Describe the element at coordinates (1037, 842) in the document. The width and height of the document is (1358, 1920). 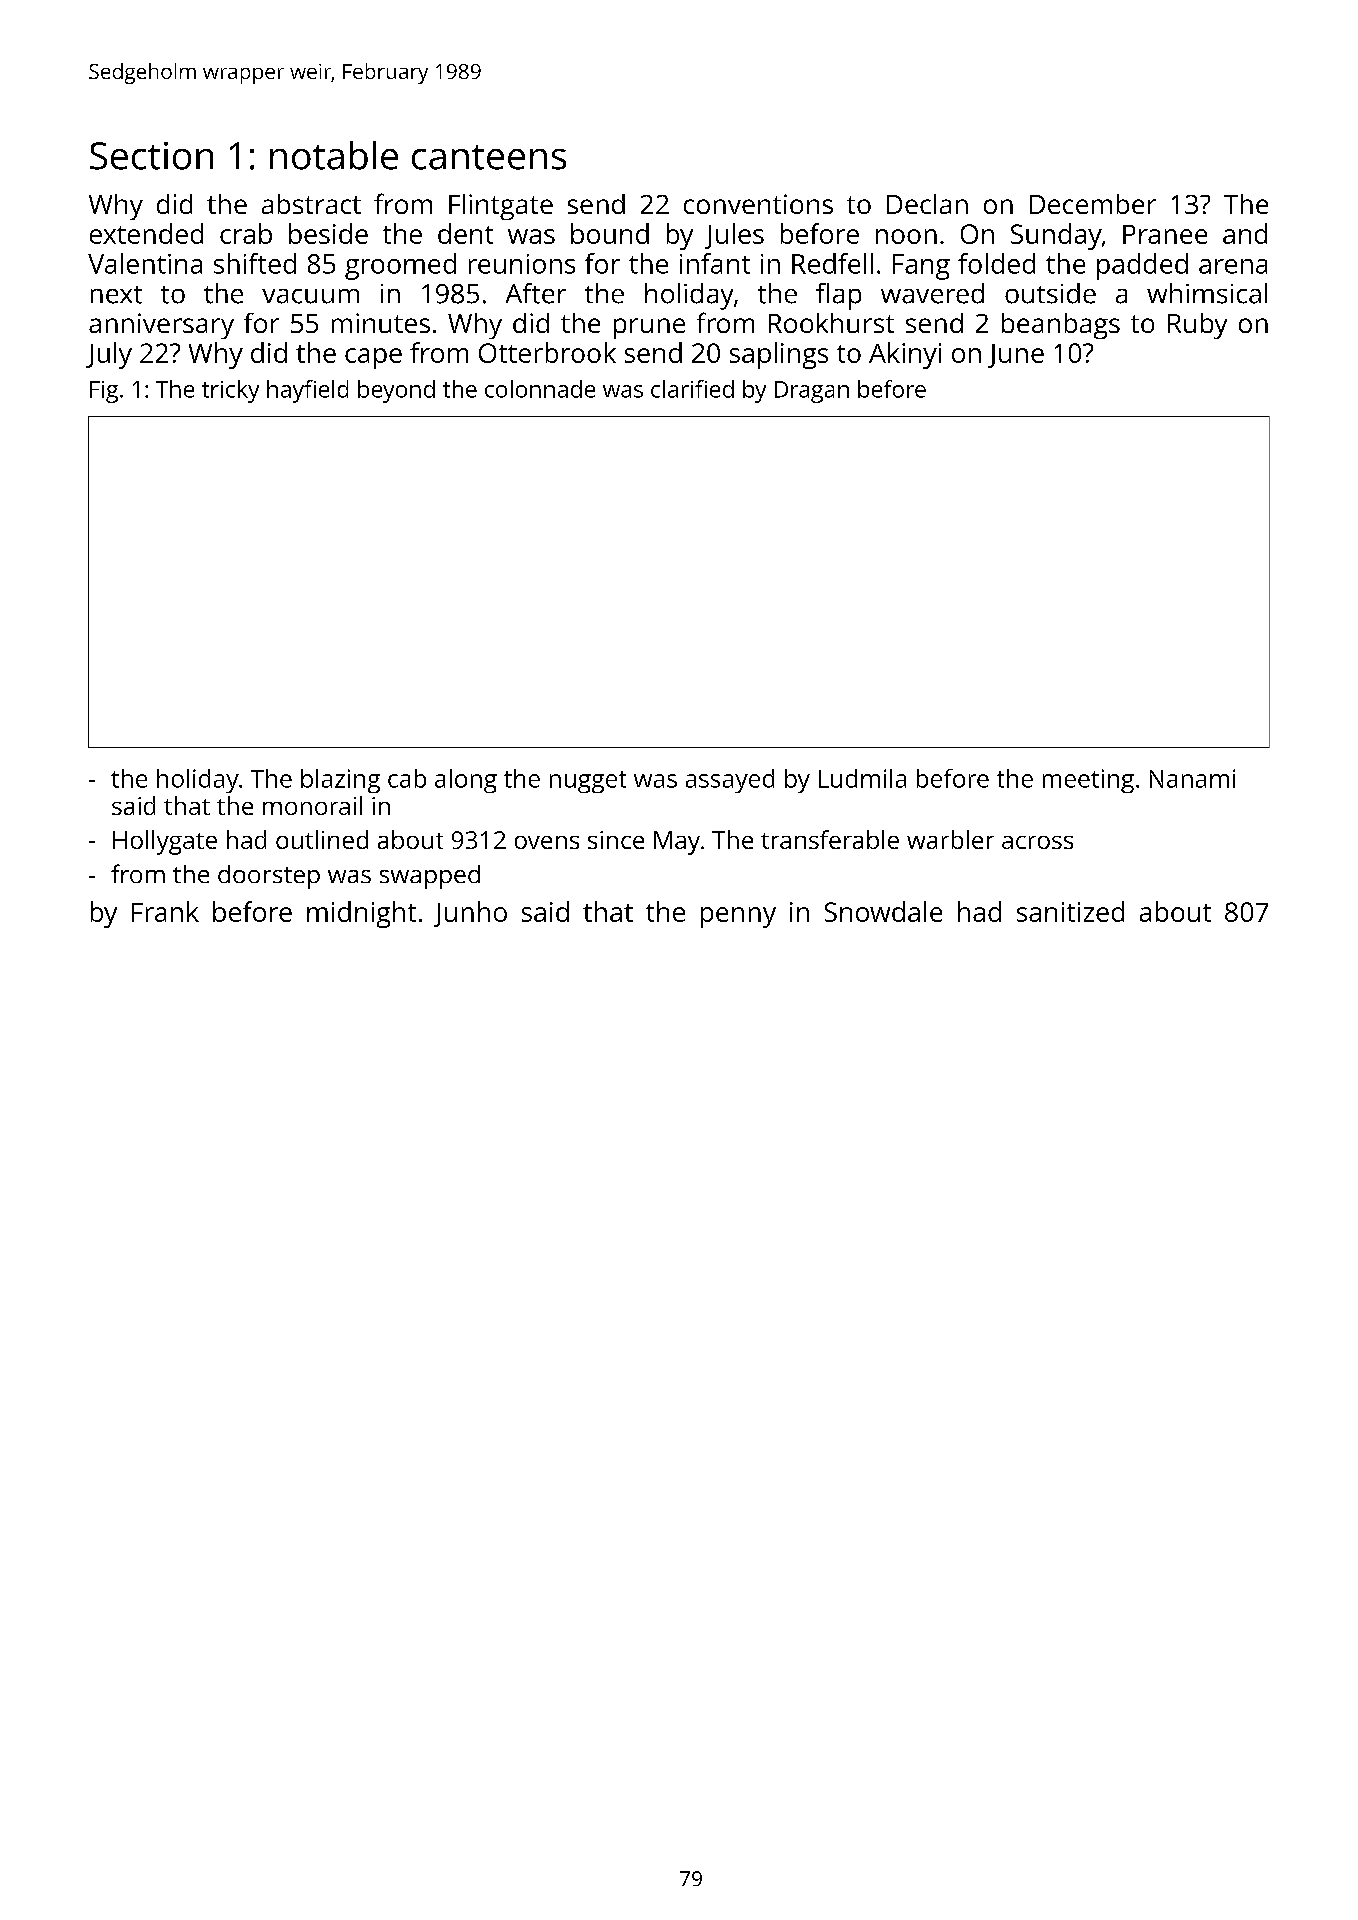
I see `across` at that location.
